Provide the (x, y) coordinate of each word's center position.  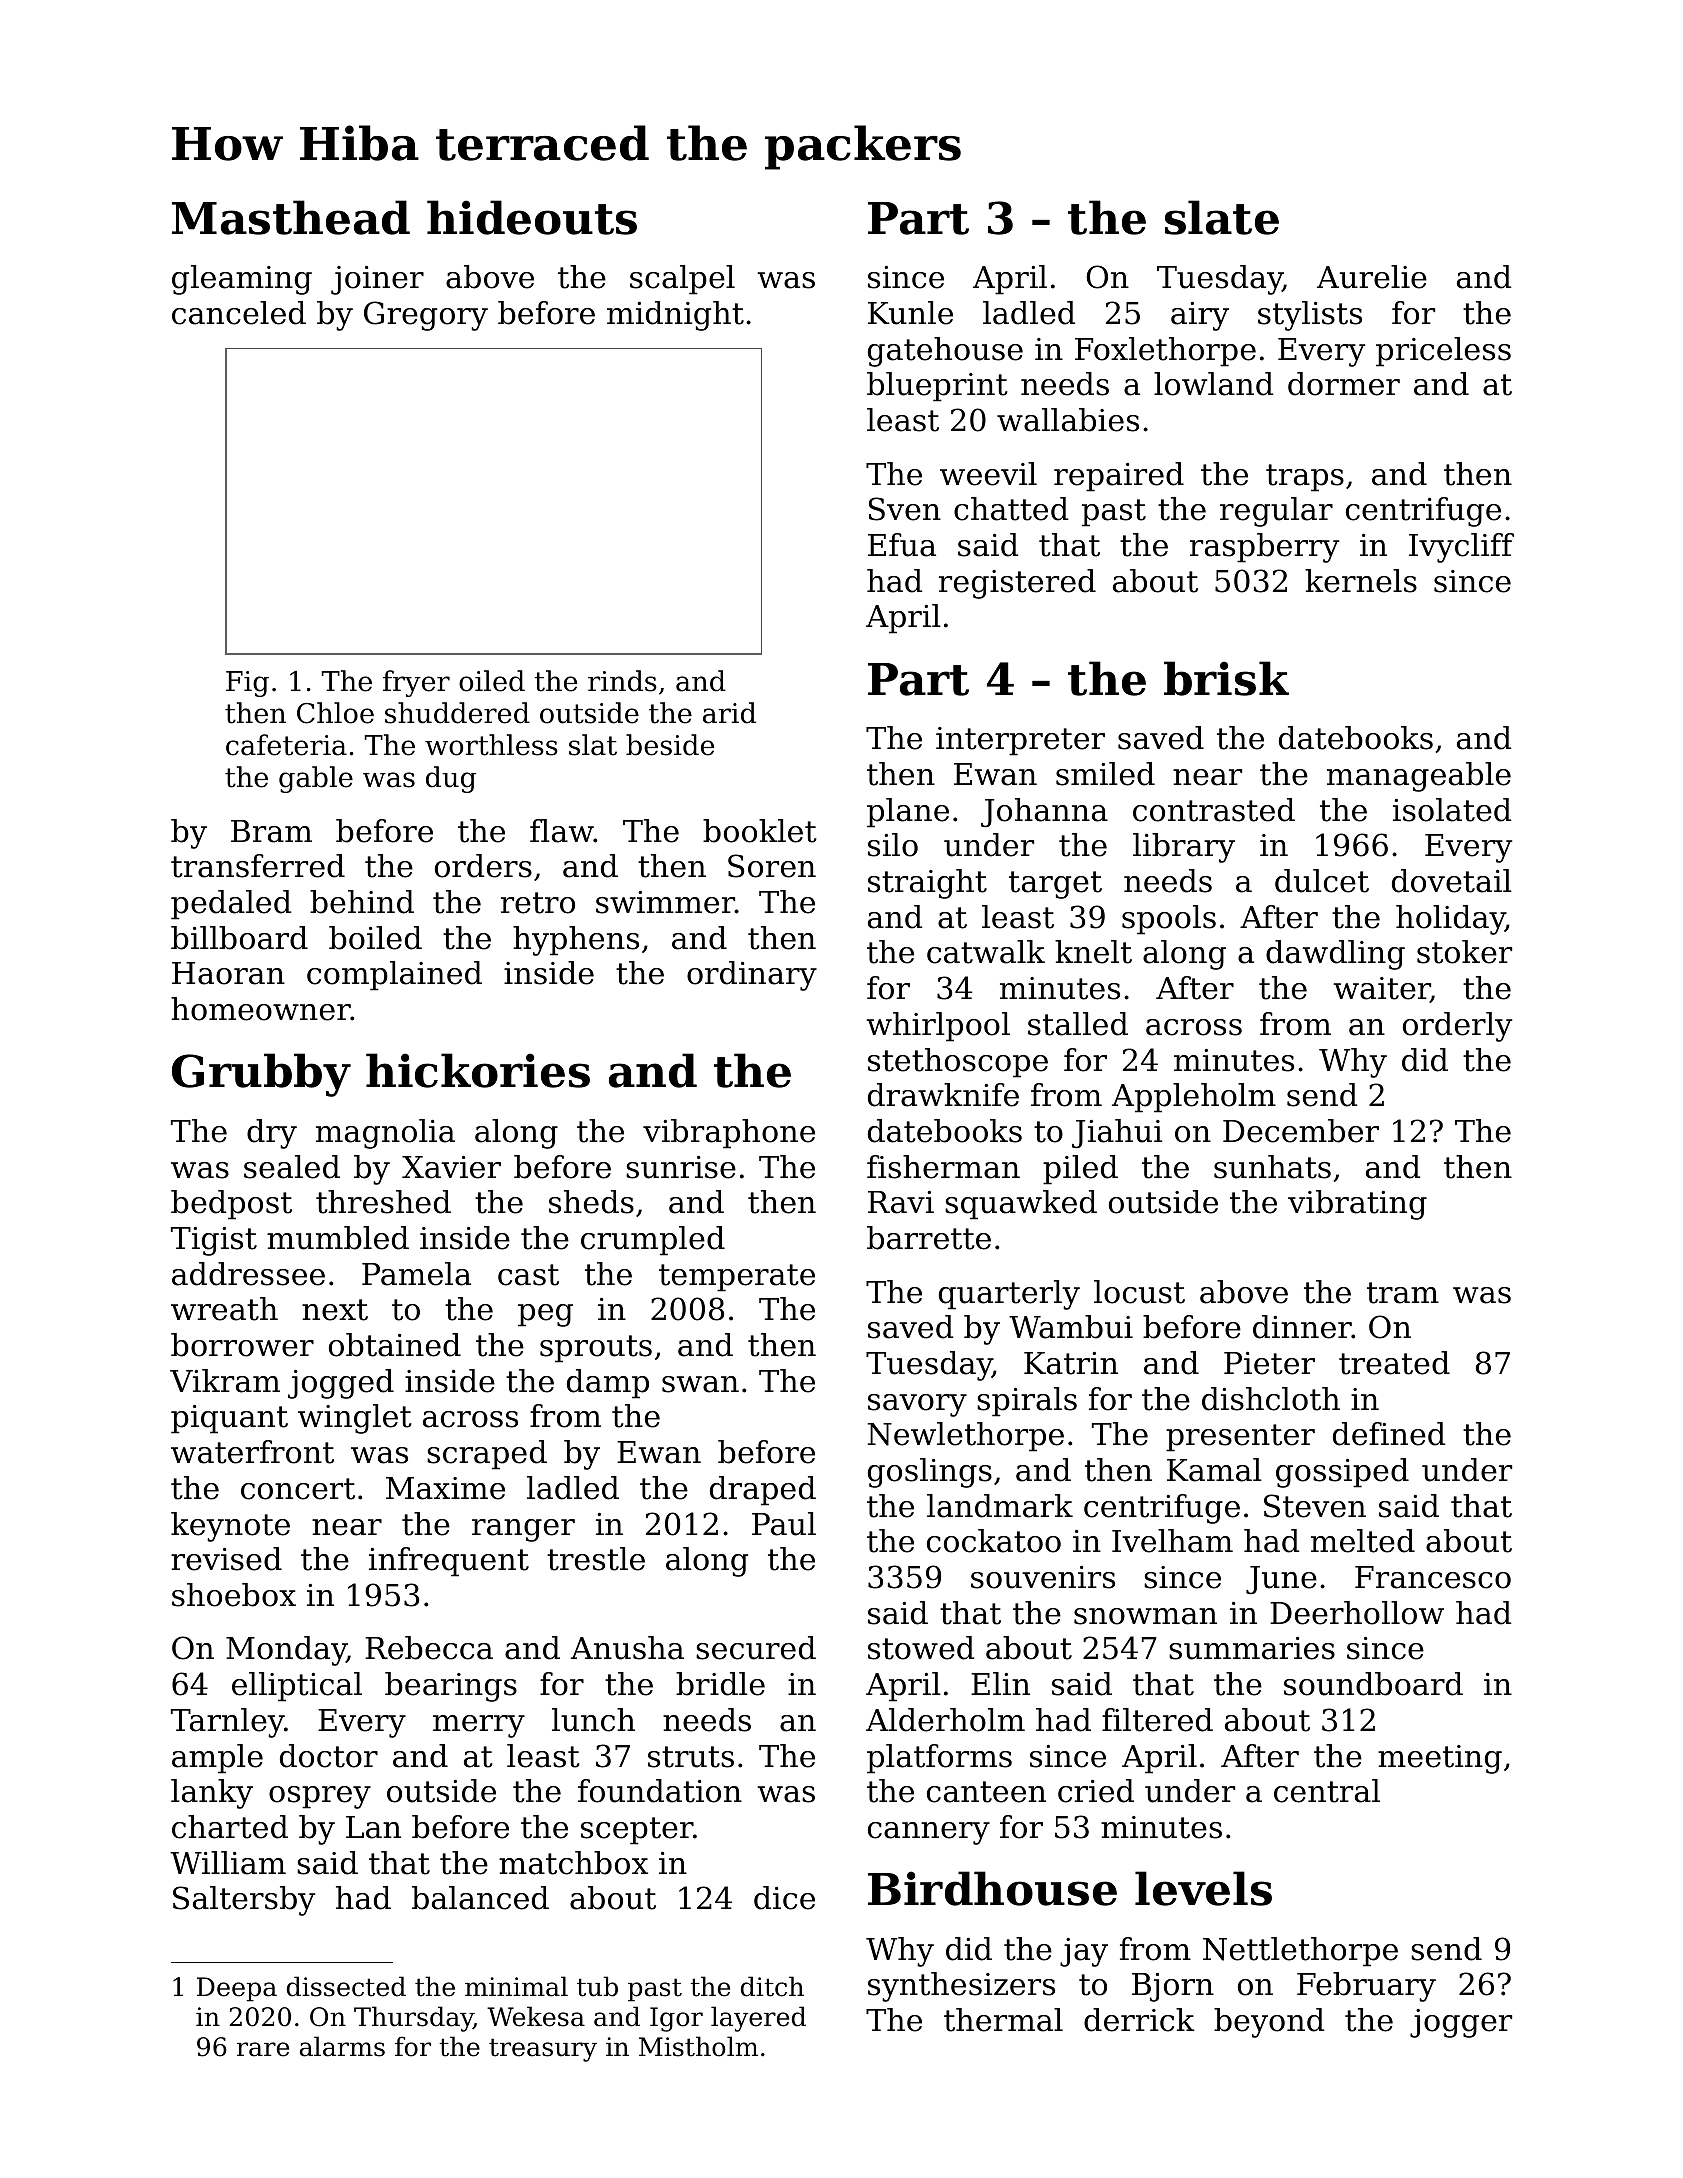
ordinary (752, 976)
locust (1139, 1292)
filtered (1157, 1720)
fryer (416, 683)
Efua (902, 545)
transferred (258, 866)
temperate (737, 1278)
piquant (229, 1419)
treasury (543, 2050)
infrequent (449, 1562)
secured (756, 1648)
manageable (1419, 777)
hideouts (532, 217)
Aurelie (1372, 277)
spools (1169, 920)
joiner (377, 280)
